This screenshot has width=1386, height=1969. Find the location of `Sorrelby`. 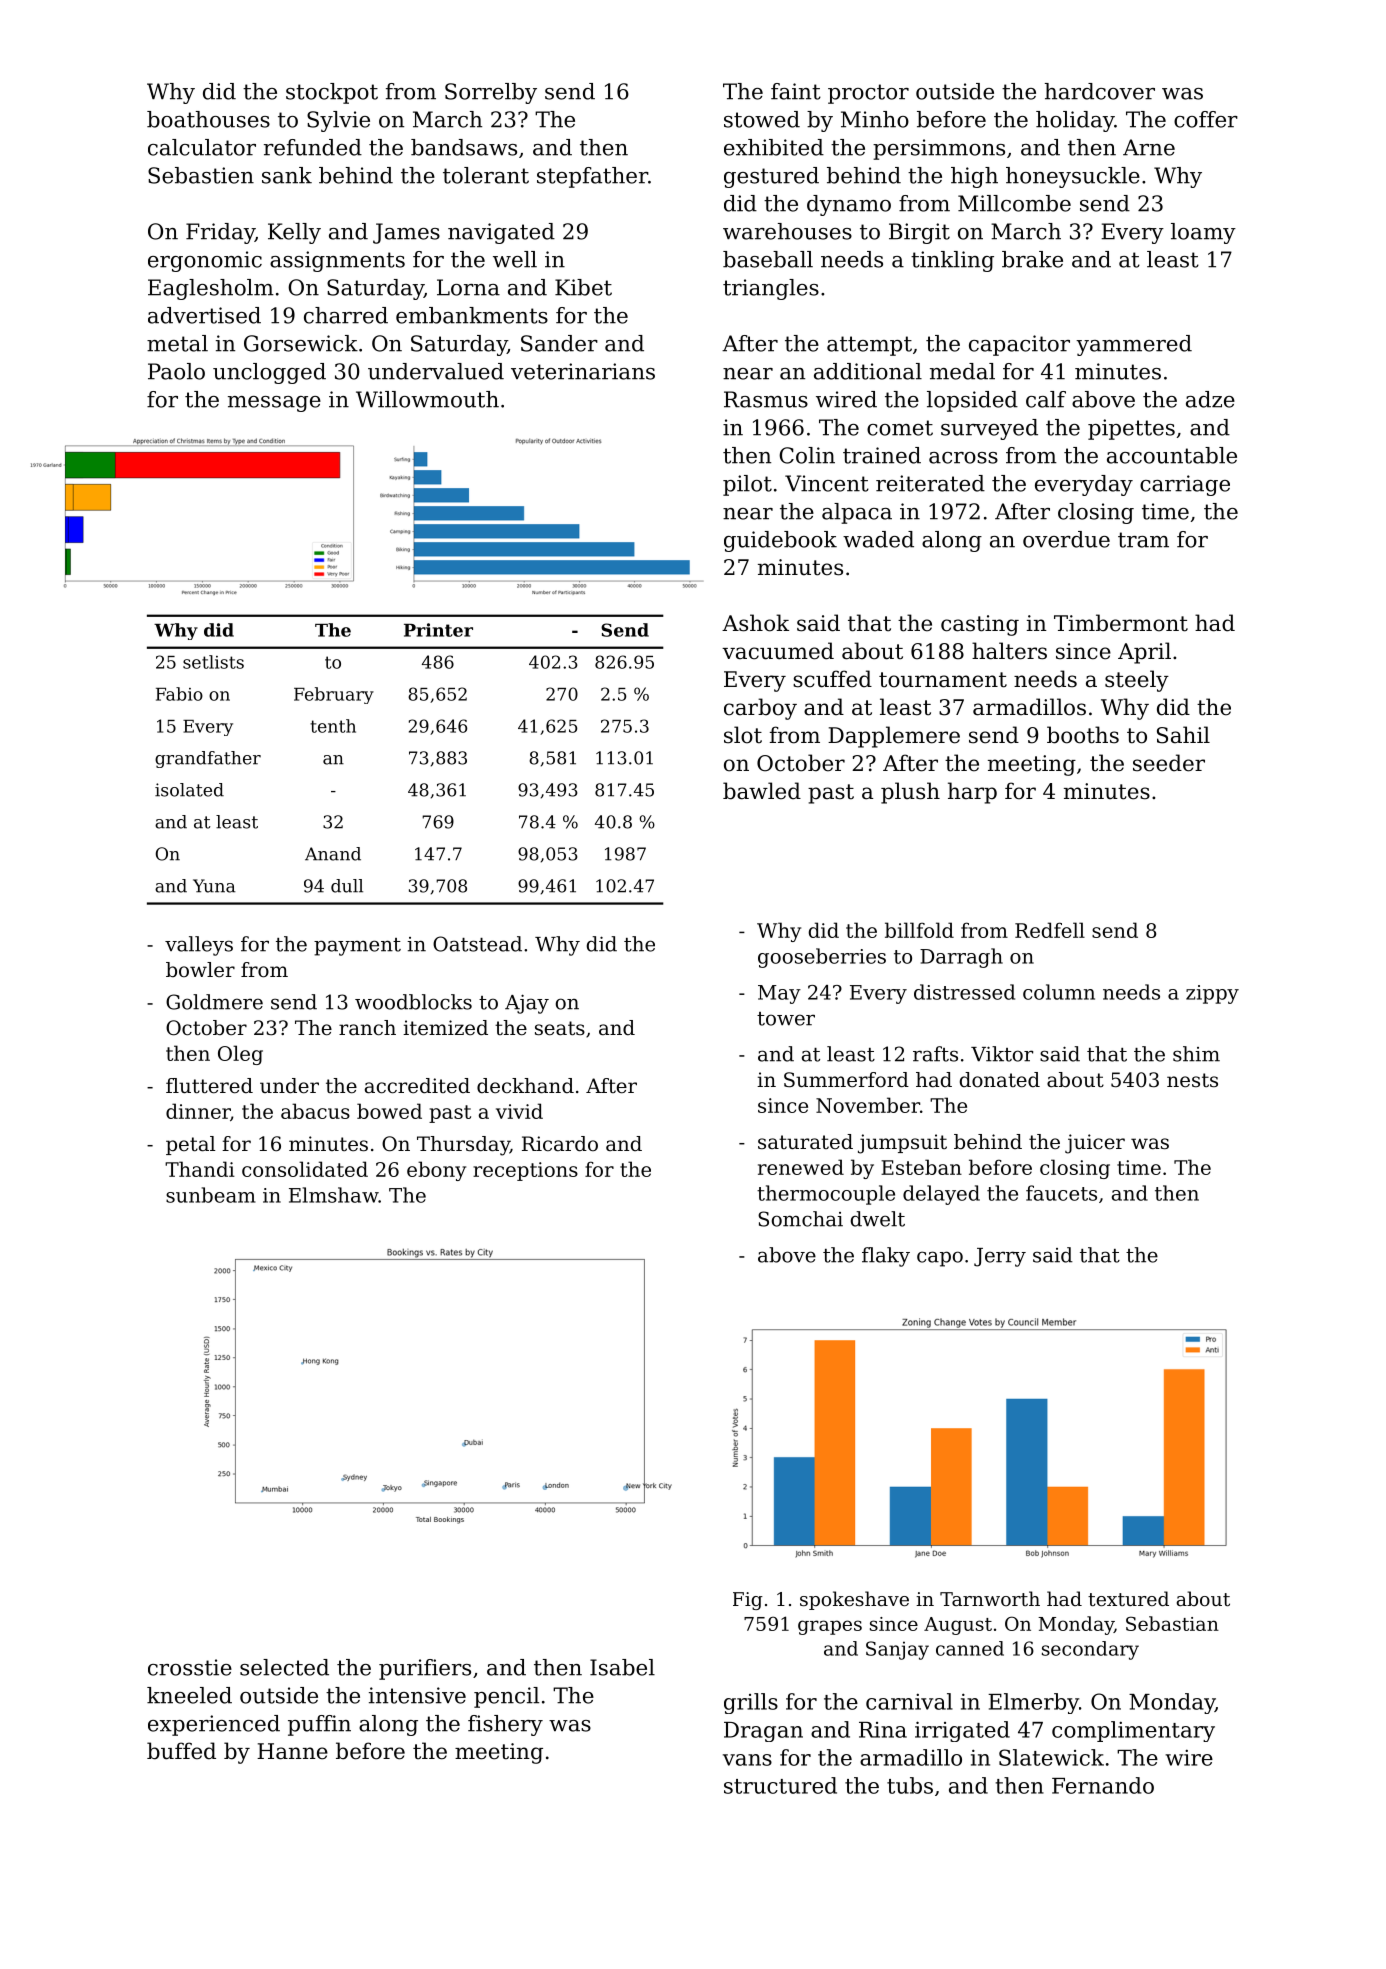

Sorrelby is located at coordinates (491, 93).
